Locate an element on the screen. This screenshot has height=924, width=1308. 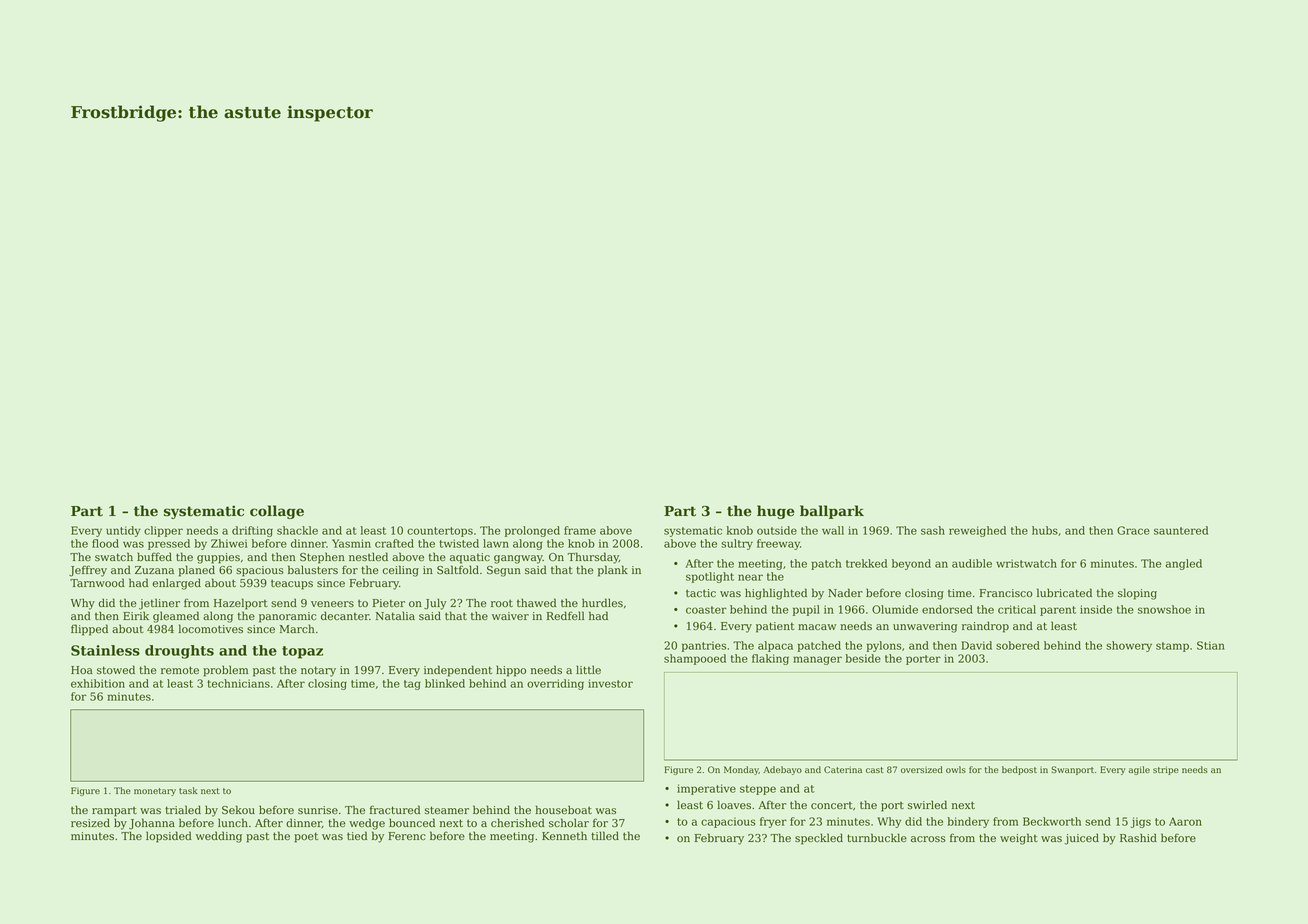
raindrop is located at coordinates (985, 627).
